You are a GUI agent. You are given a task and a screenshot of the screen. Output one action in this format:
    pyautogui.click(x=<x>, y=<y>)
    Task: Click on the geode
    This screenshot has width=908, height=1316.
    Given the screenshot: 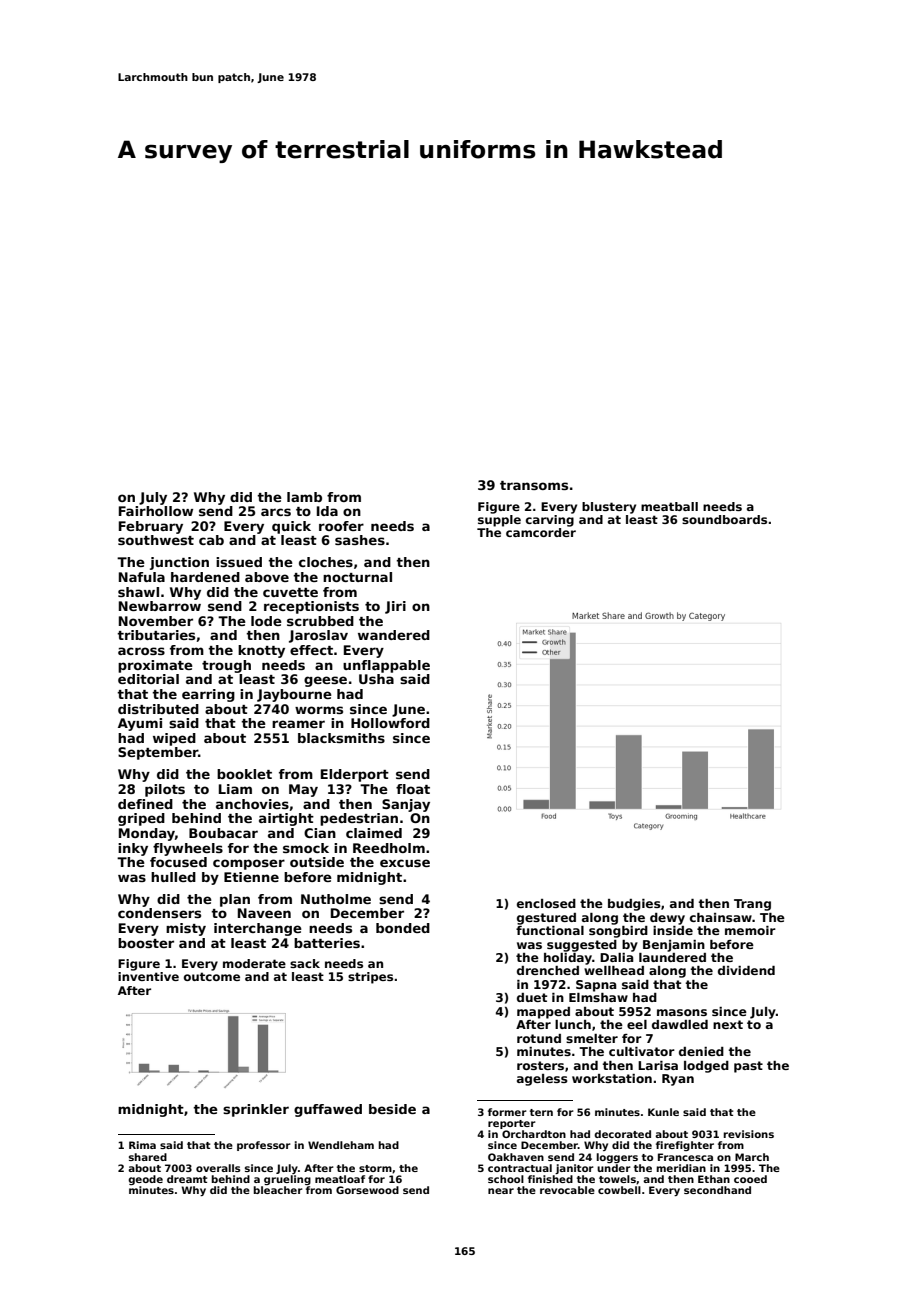 What is the action you would take?
    pyautogui.click(x=145, y=1180)
